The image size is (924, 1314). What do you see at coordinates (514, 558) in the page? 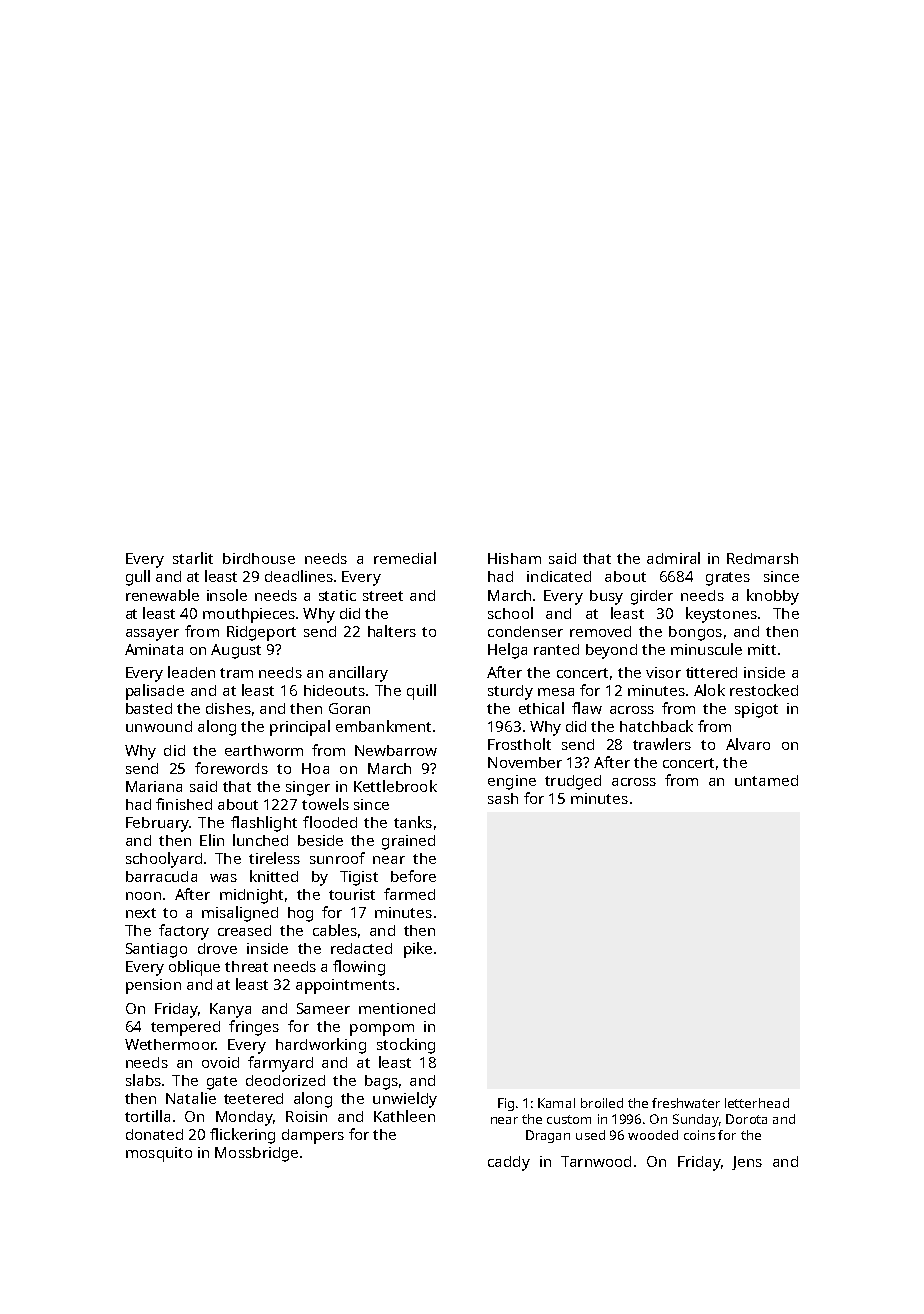
I see `Hisham` at bounding box center [514, 558].
